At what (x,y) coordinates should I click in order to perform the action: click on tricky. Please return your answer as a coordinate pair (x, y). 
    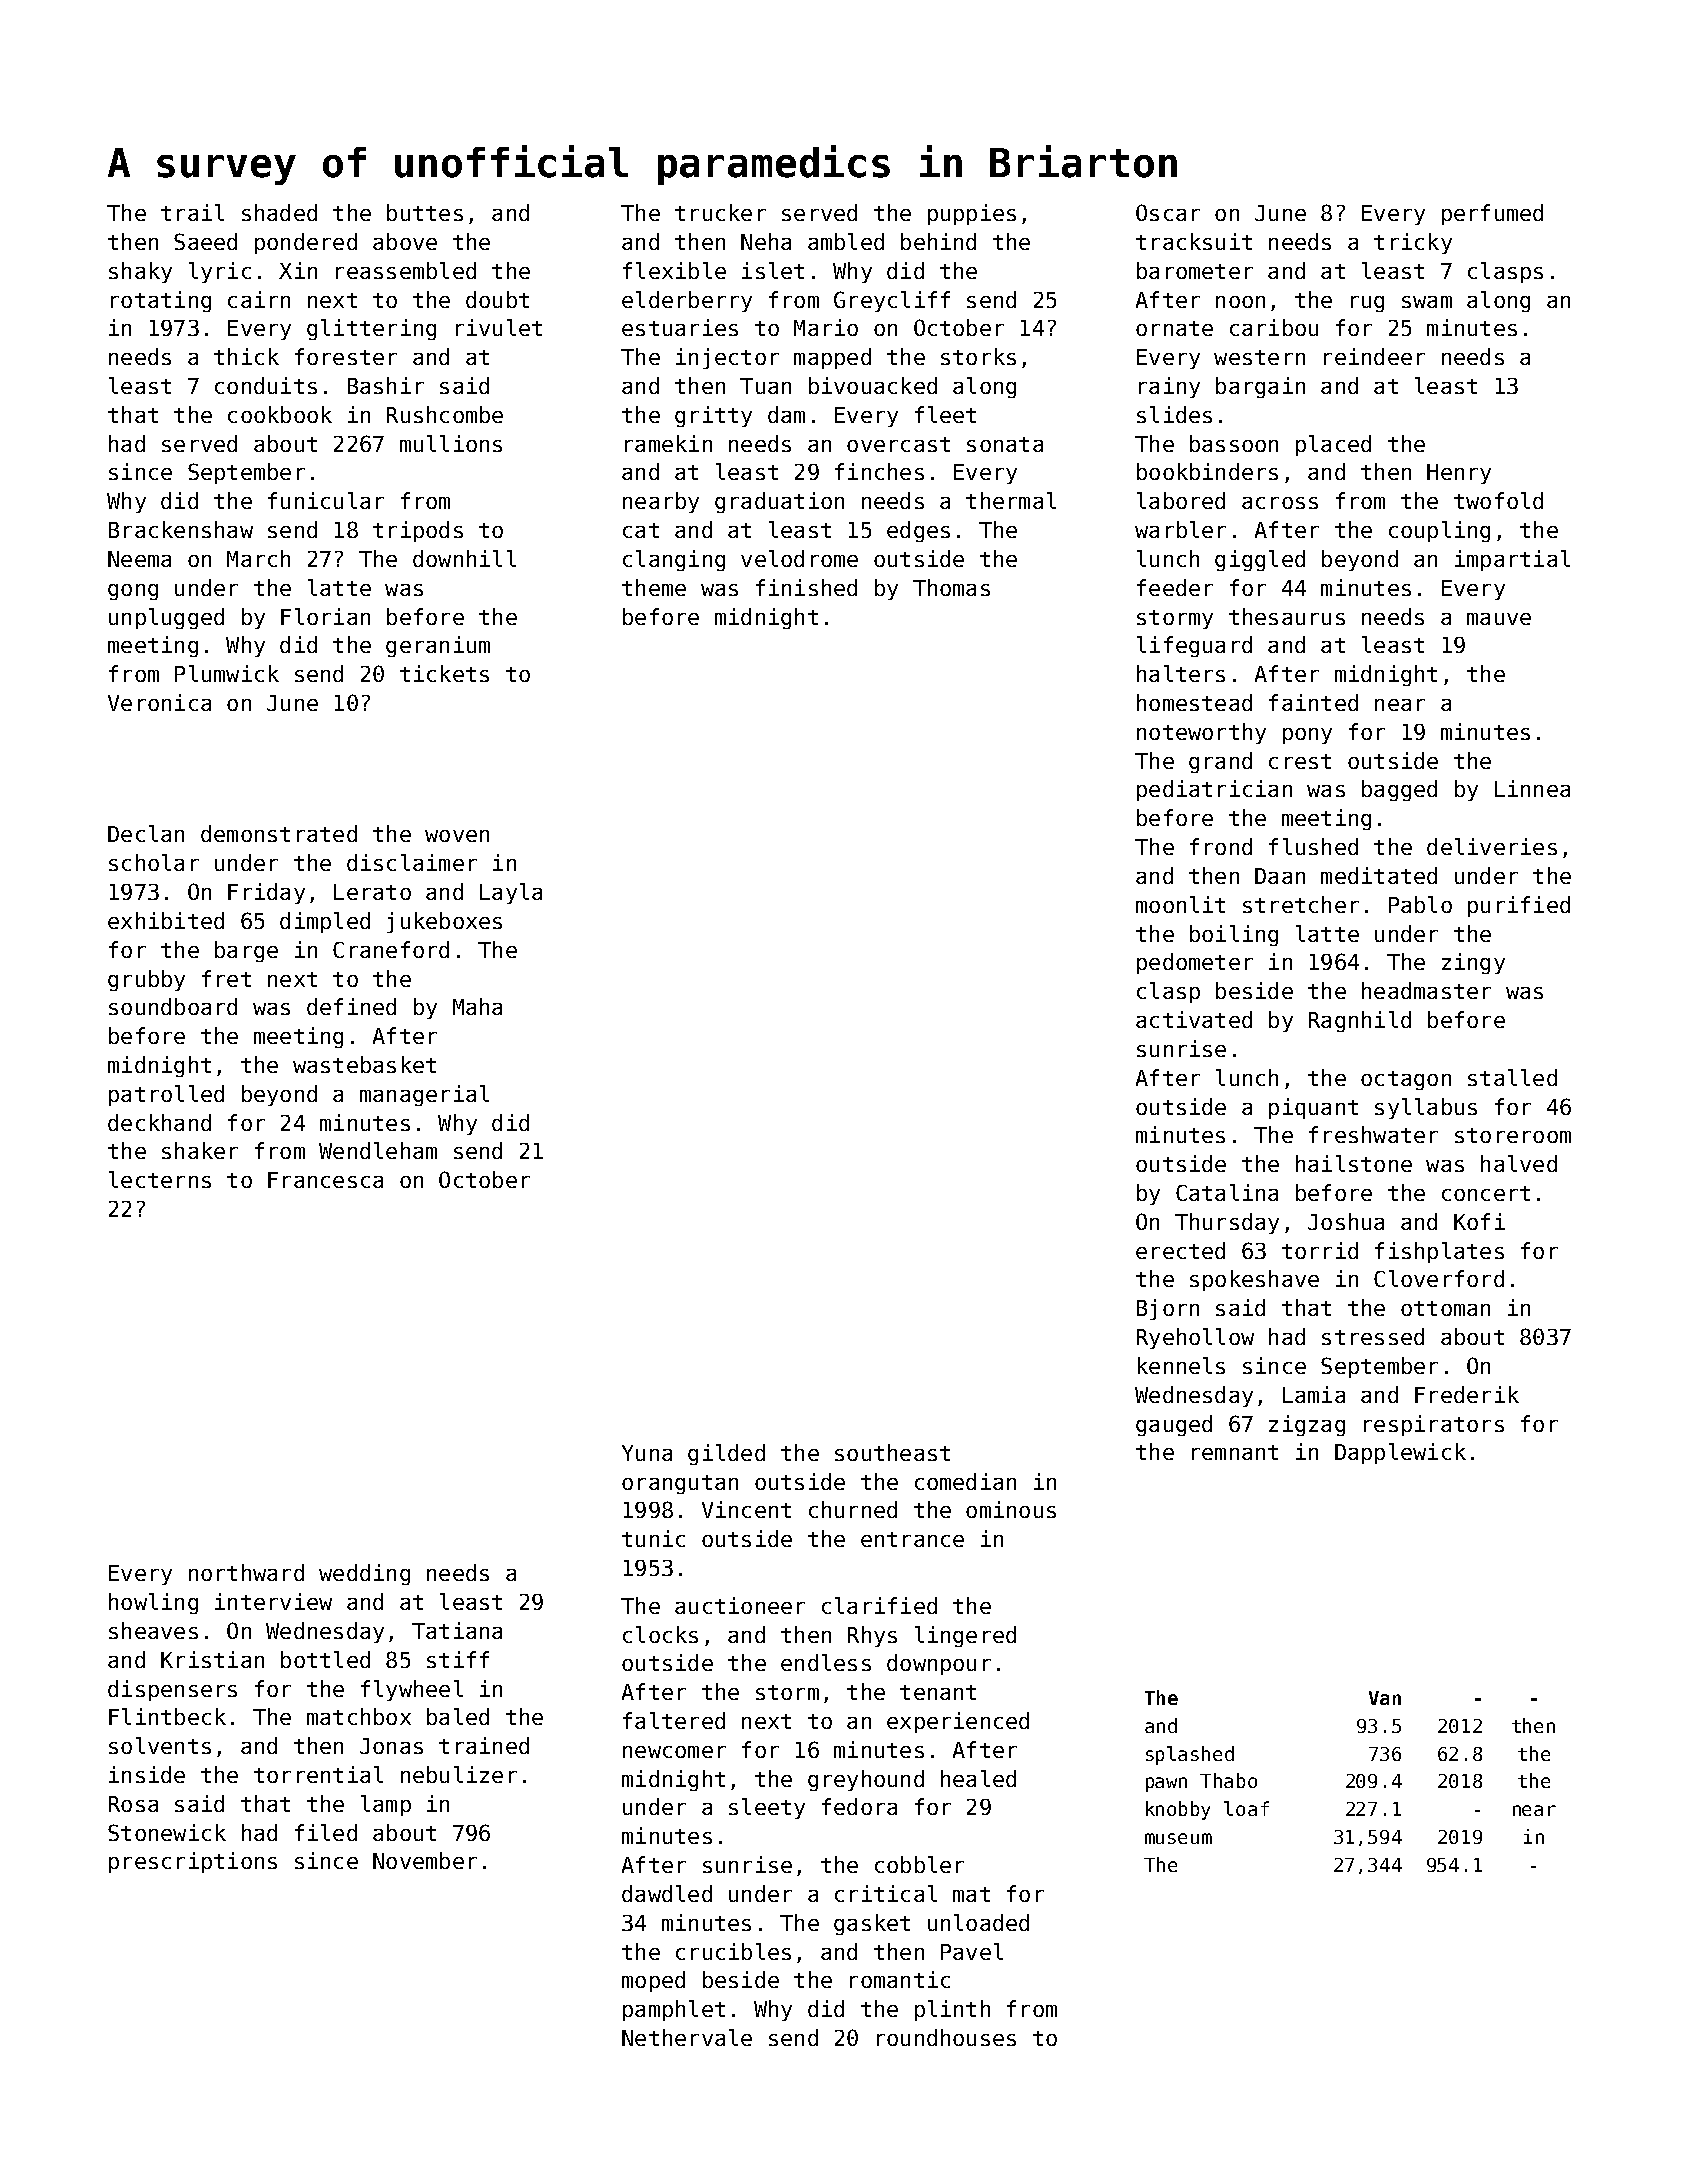
    Looking at the image, I should click on (1413, 243).
